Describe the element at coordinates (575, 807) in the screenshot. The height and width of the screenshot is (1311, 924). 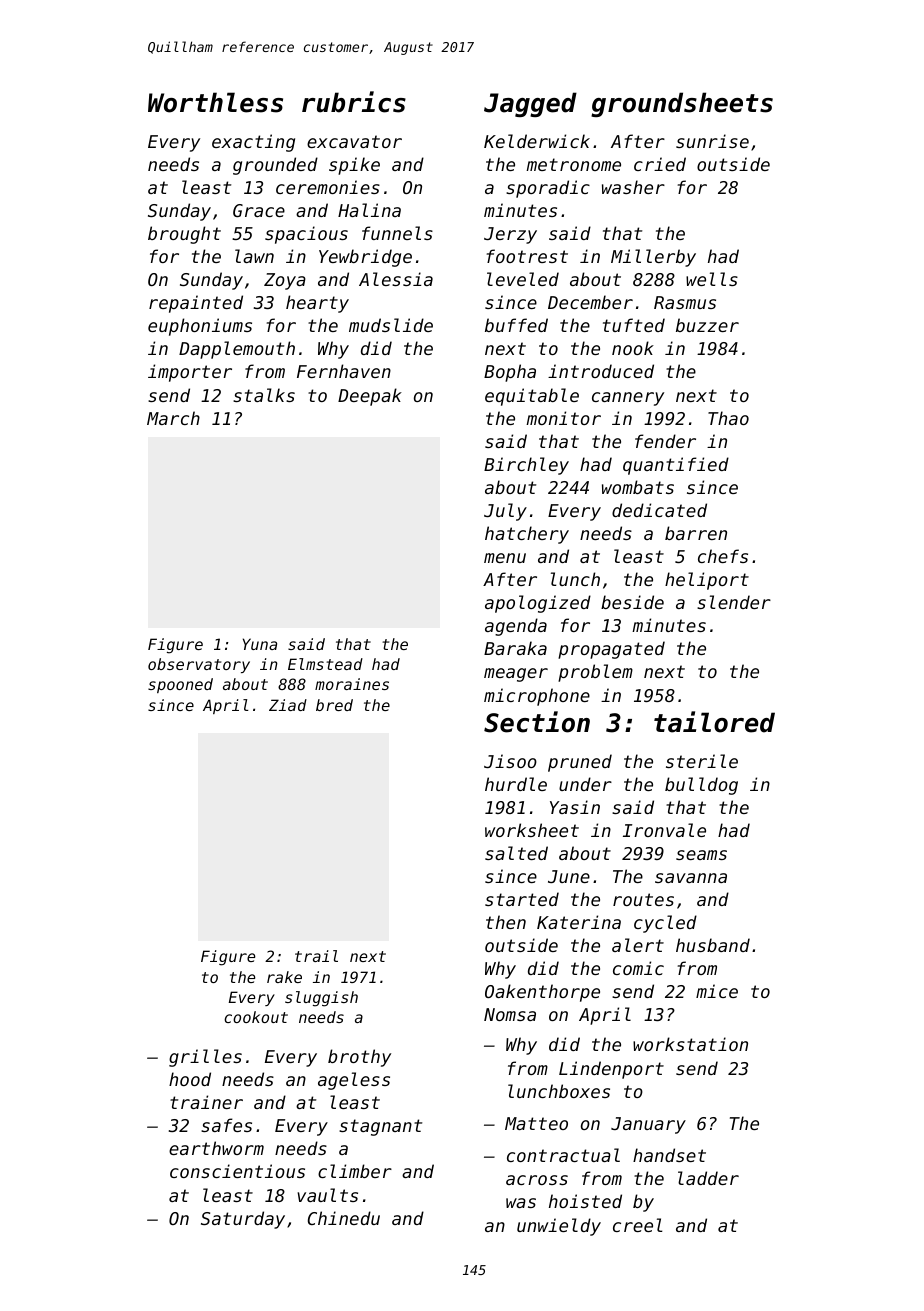
I see `Yasin` at that location.
